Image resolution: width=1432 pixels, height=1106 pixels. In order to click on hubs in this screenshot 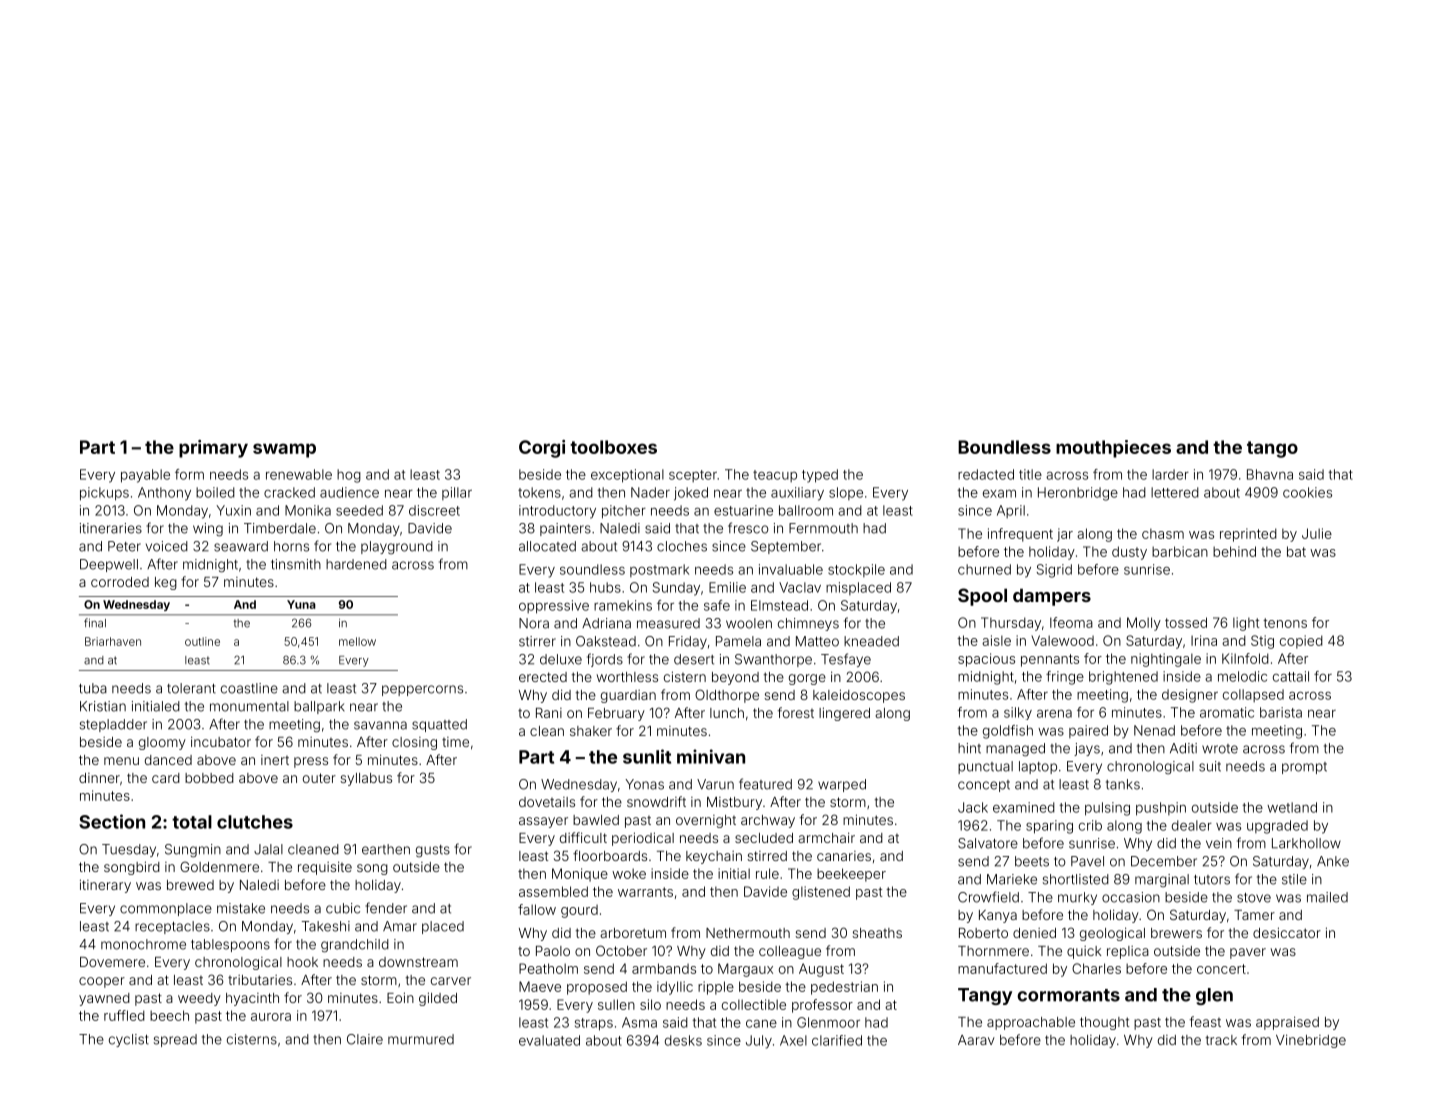, I will do `click(605, 587)`.
